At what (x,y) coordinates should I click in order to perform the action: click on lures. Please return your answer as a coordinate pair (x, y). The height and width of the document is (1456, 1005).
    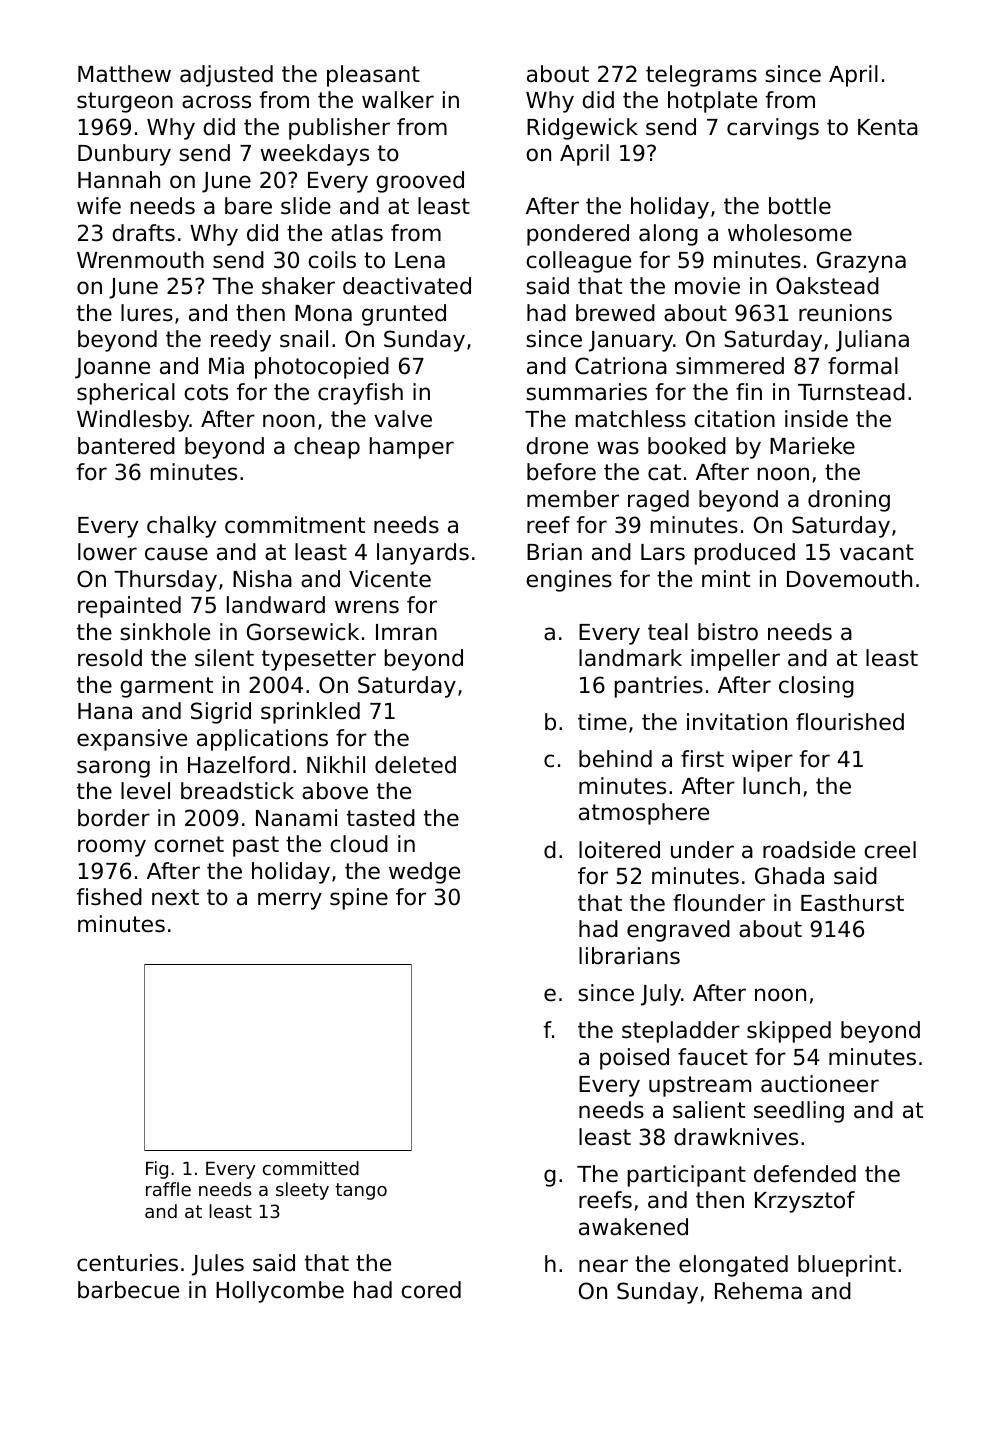
    Looking at the image, I should click on (147, 313).
